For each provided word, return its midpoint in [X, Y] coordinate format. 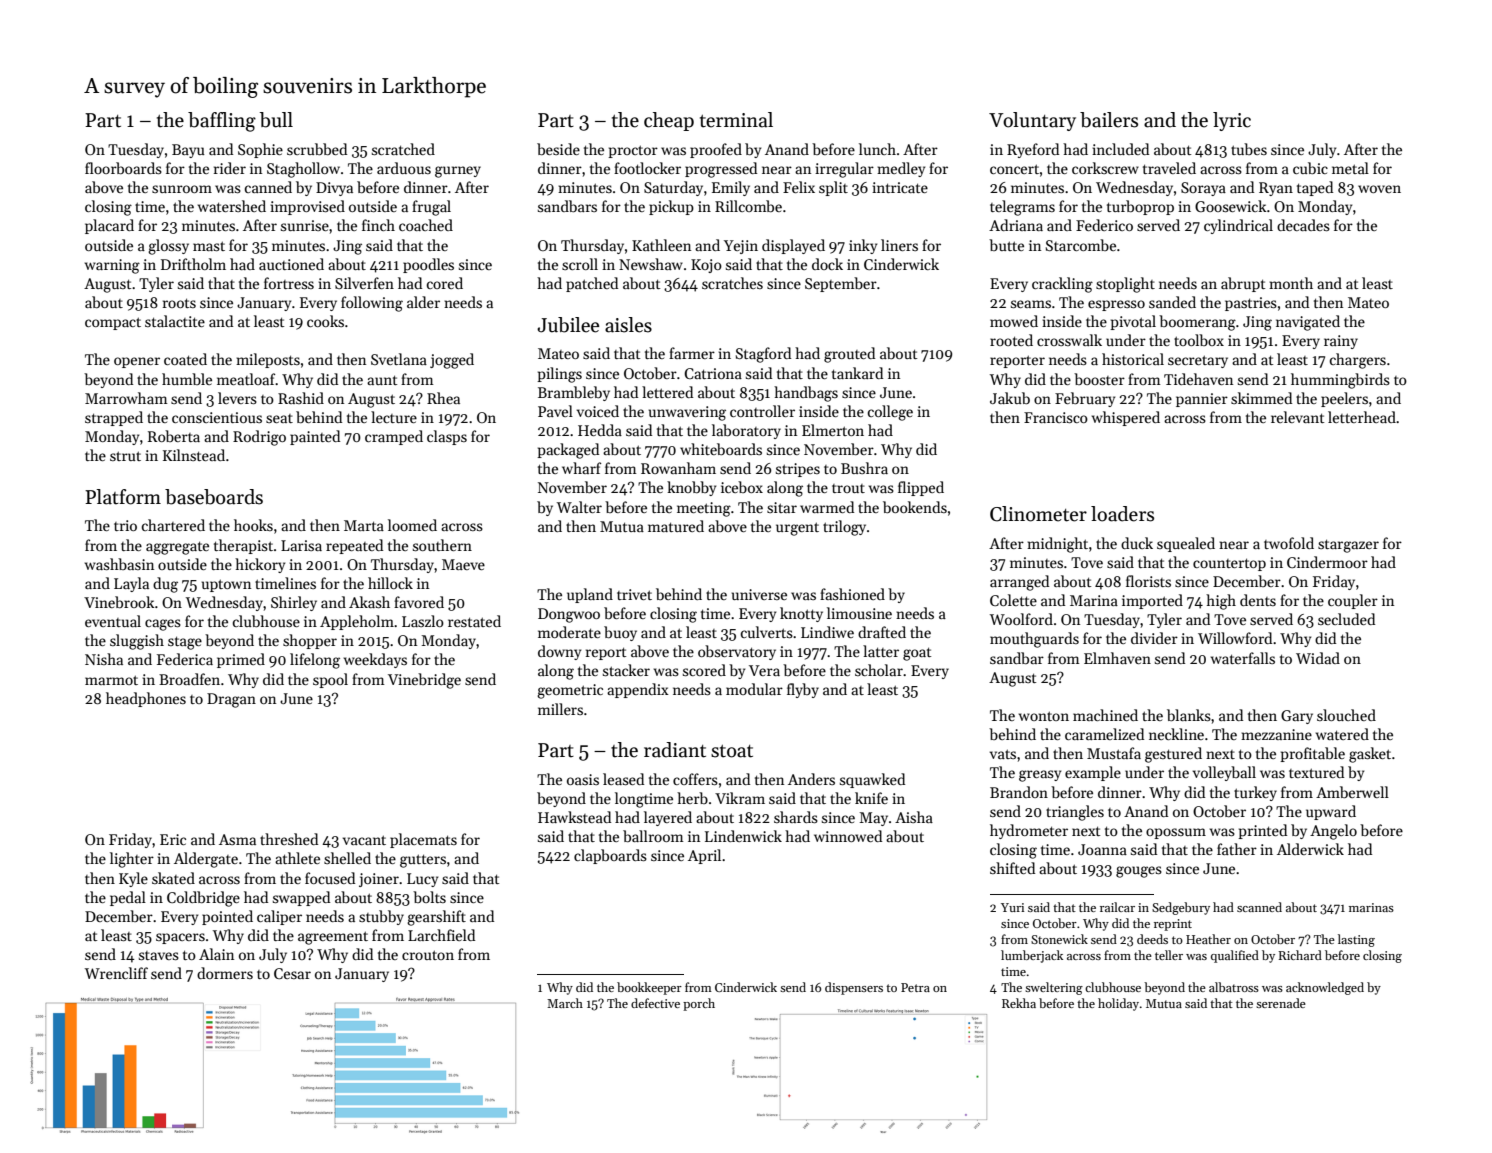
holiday [1118, 1004]
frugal [431, 208]
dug [165, 585]
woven [1379, 189]
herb [692, 798]
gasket [1370, 755]
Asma [237, 839]
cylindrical [1238, 226]
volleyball [1224, 773]
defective [655, 1003]
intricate [900, 187]
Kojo [706, 266]
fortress [289, 283]
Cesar [292, 973]
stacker [626, 670]
